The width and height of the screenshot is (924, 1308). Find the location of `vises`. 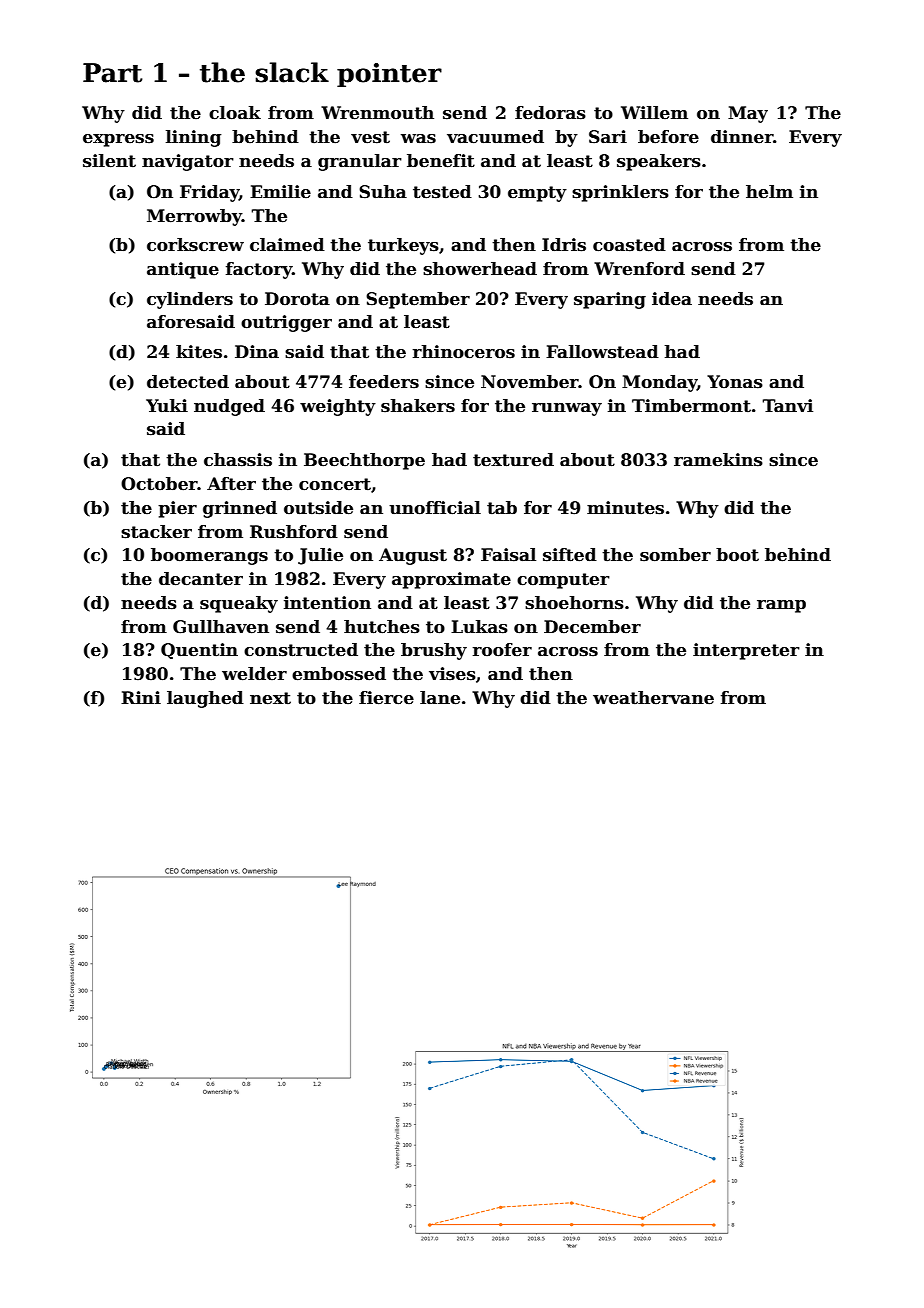

vises is located at coordinates (452, 674).
